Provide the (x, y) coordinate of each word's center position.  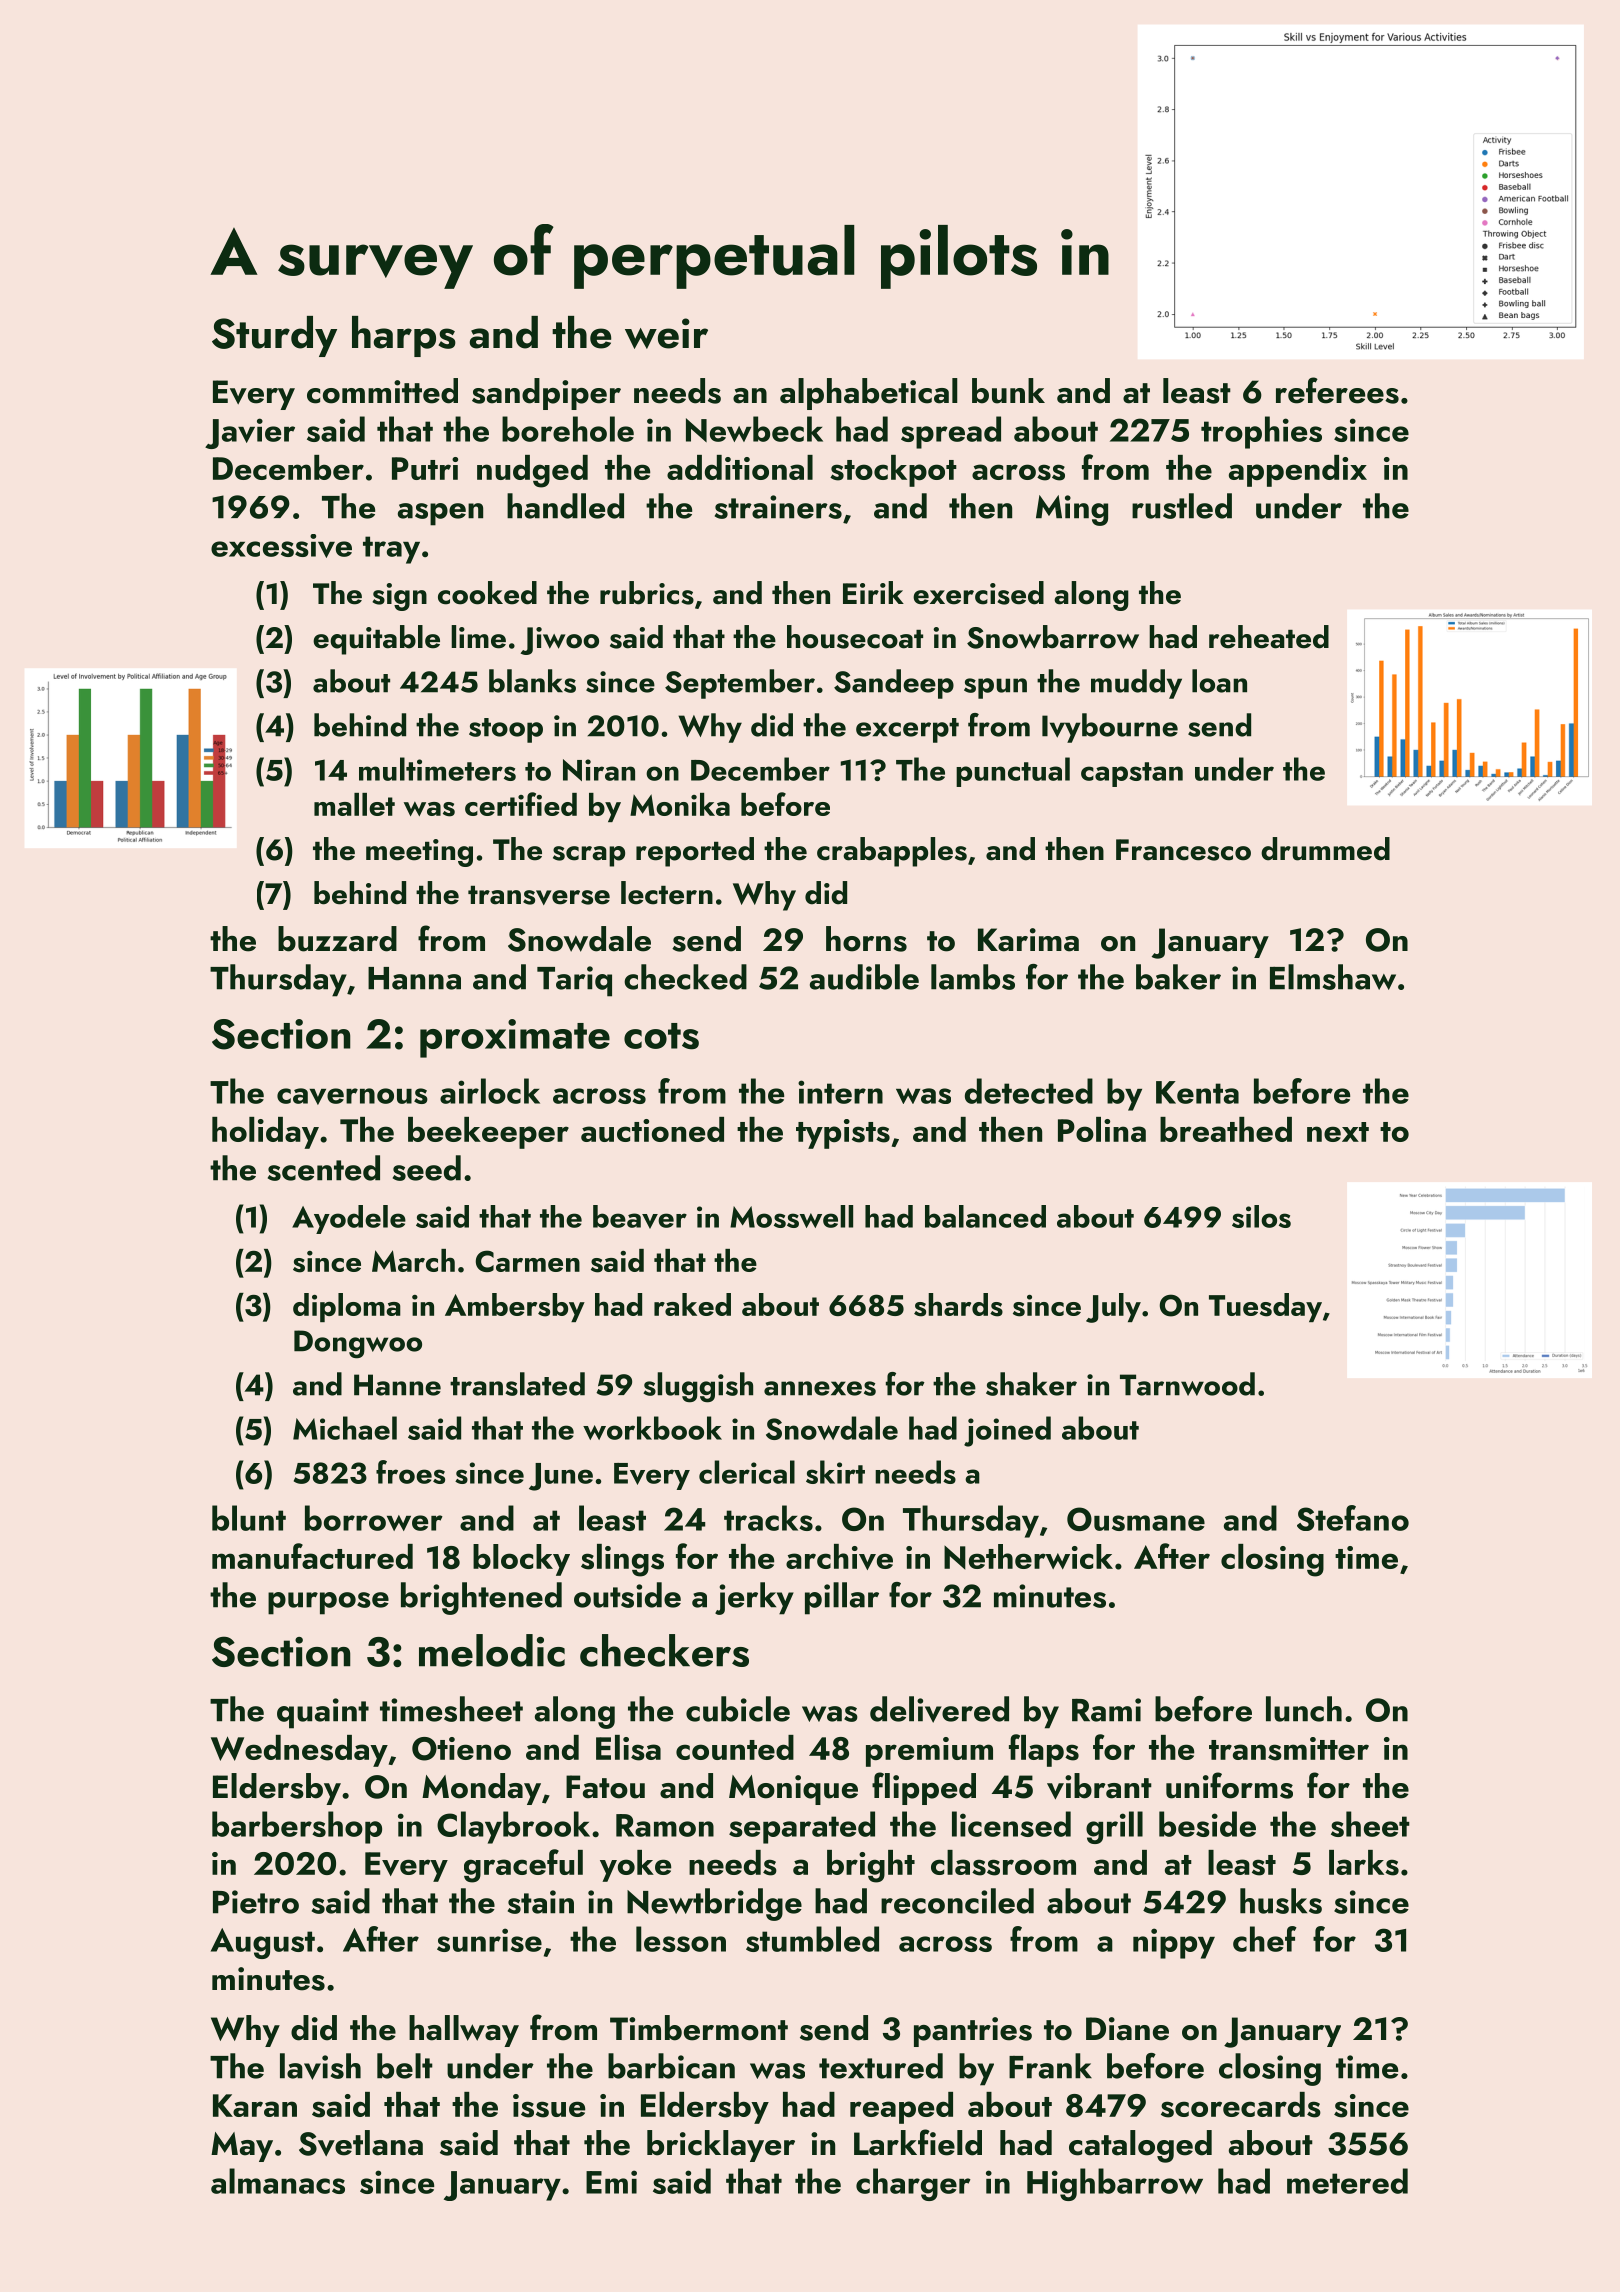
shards (958, 1305)
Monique (793, 1790)
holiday (265, 1133)
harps (404, 336)
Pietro (256, 1902)
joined (1007, 1431)
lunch (1304, 1709)
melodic (492, 1650)
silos (1261, 1216)
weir (666, 333)
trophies (1261, 432)
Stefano (1353, 1518)
